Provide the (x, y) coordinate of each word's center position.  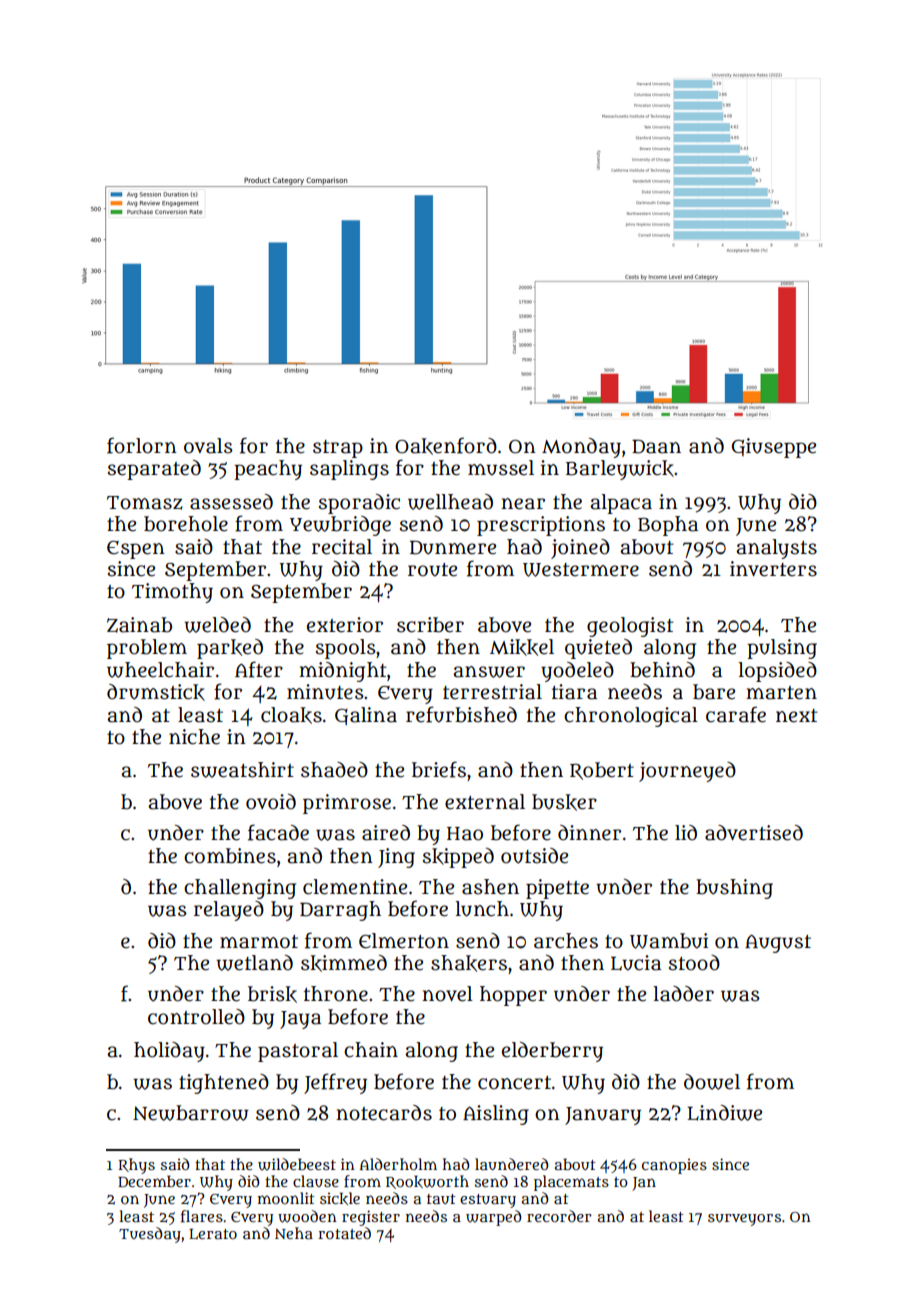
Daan (656, 446)
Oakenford (446, 446)
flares (202, 1216)
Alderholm (398, 1164)
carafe (736, 714)
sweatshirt (242, 770)
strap (338, 449)
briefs (439, 769)
